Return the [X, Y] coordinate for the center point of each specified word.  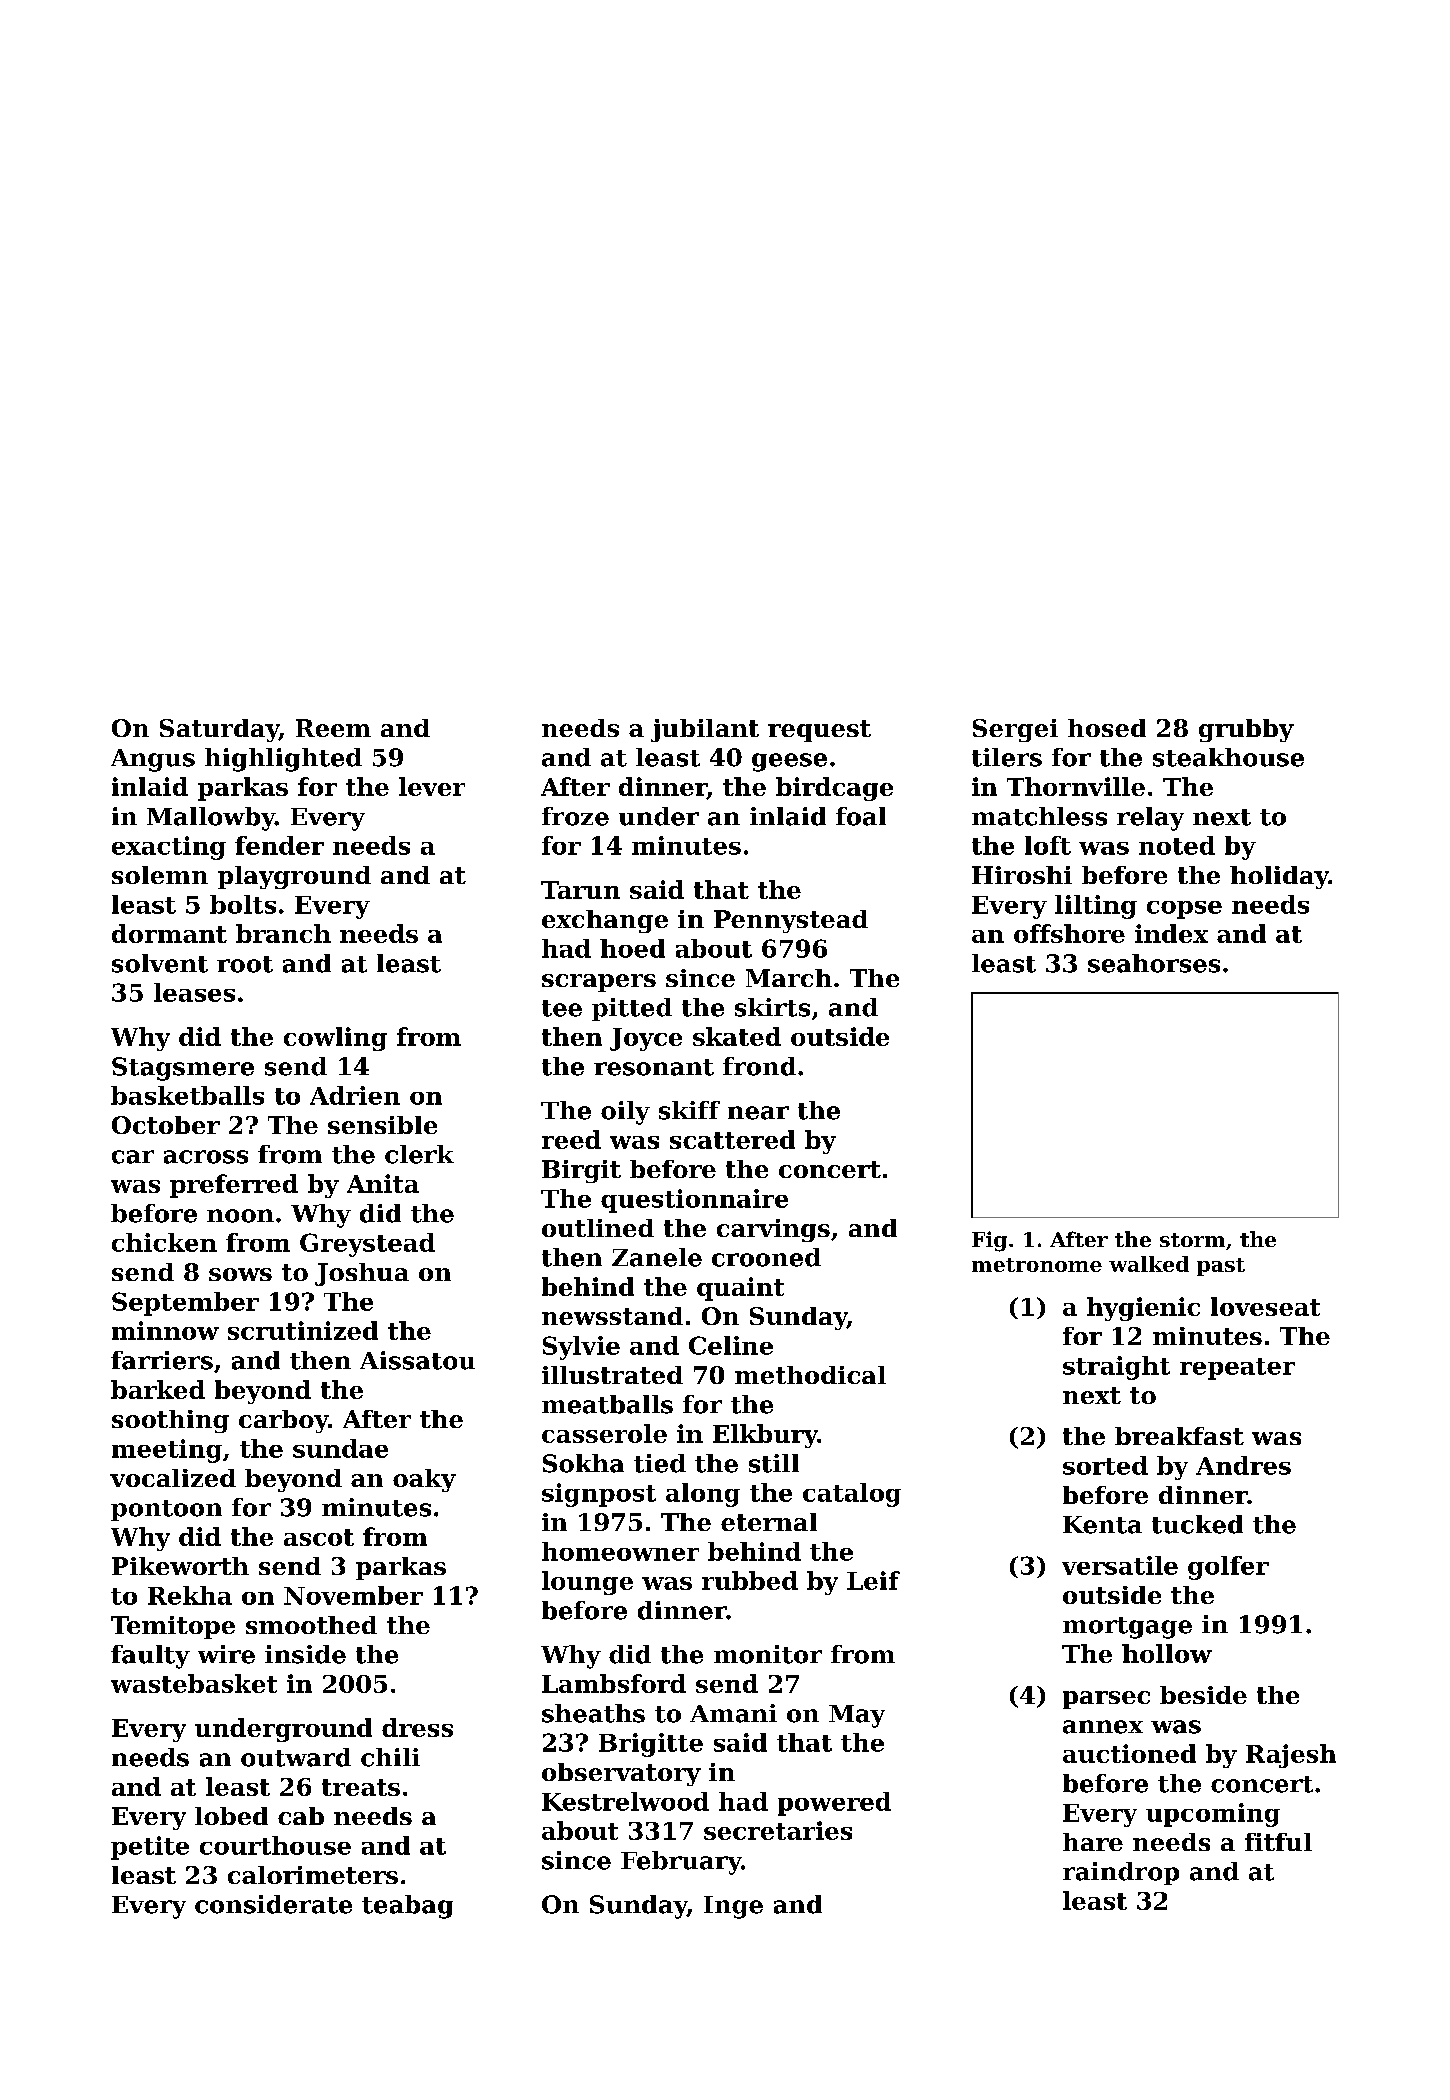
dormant [169, 933]
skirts [772, 1007]
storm [1192, 1240]
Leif [873, 1580]
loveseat [1265, 1306]
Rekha [190, 1595]
